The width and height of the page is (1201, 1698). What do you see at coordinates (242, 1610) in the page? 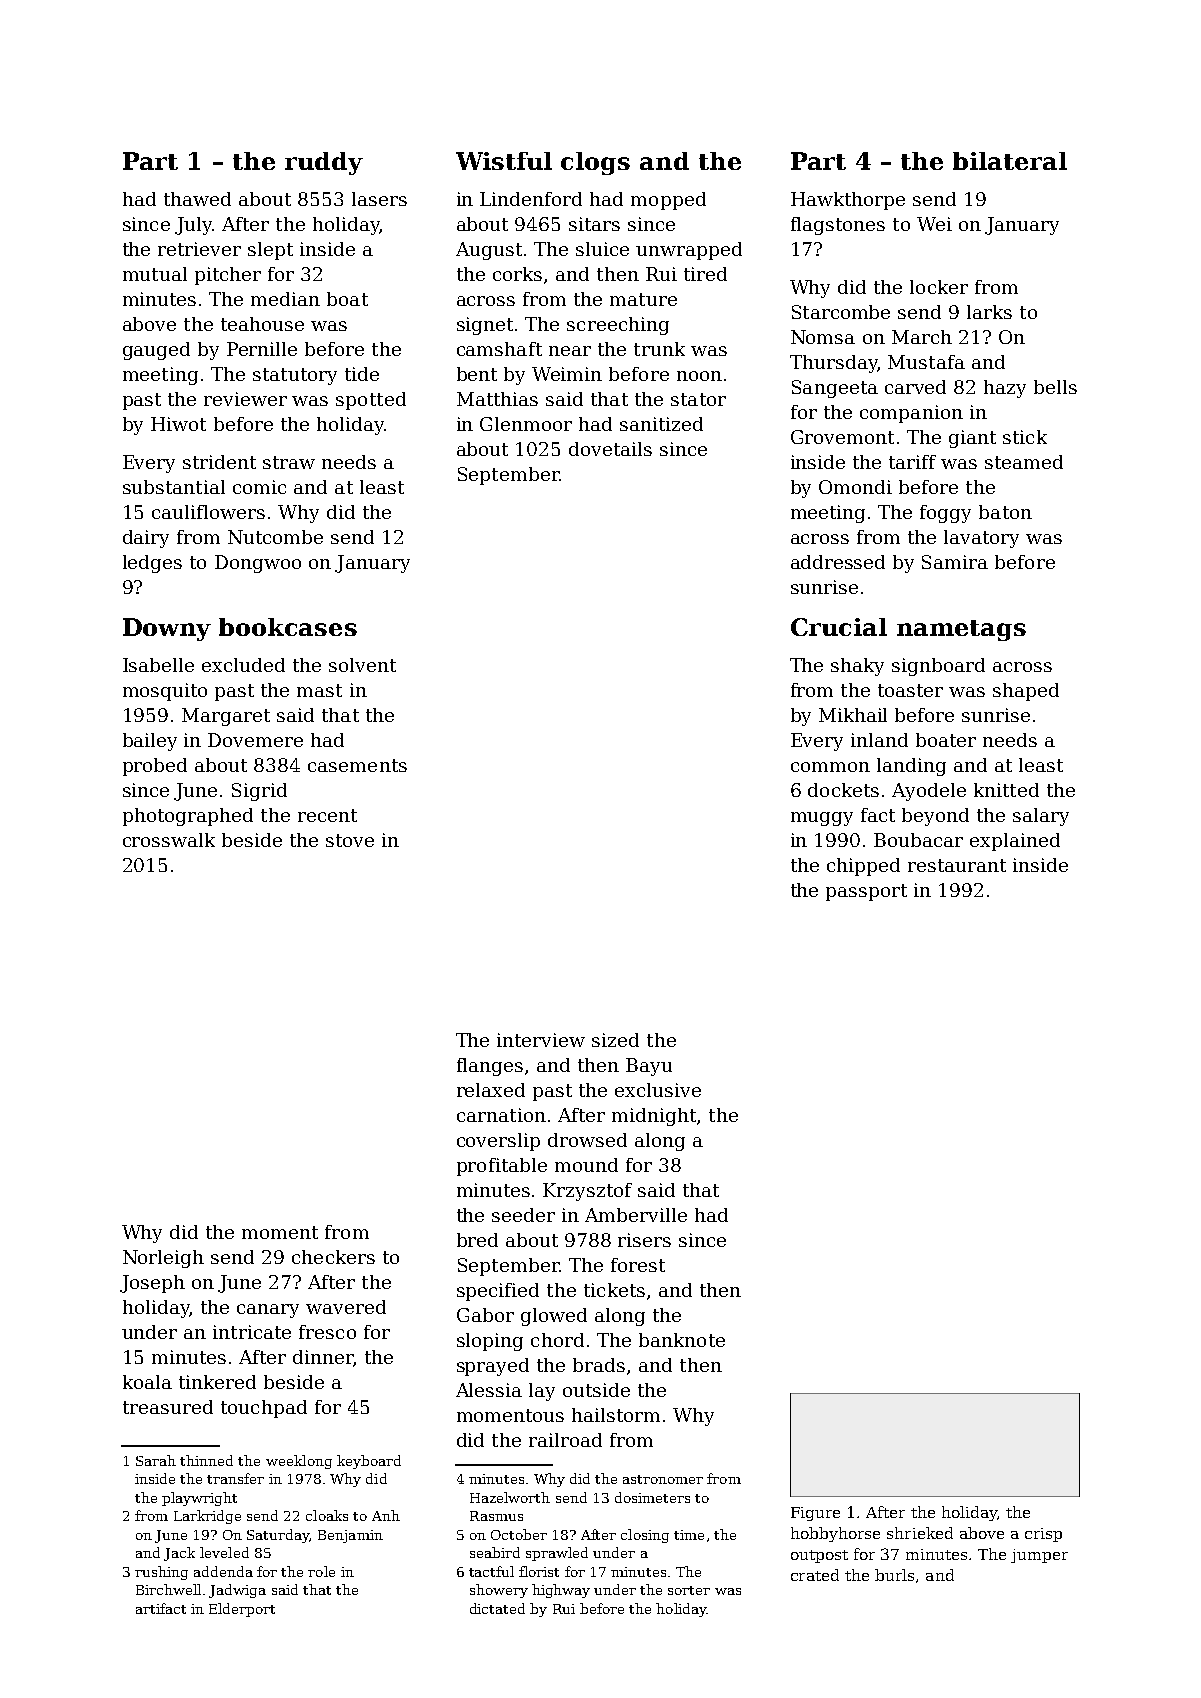
I see `Elderport` at bounding box center [242, 1610].
